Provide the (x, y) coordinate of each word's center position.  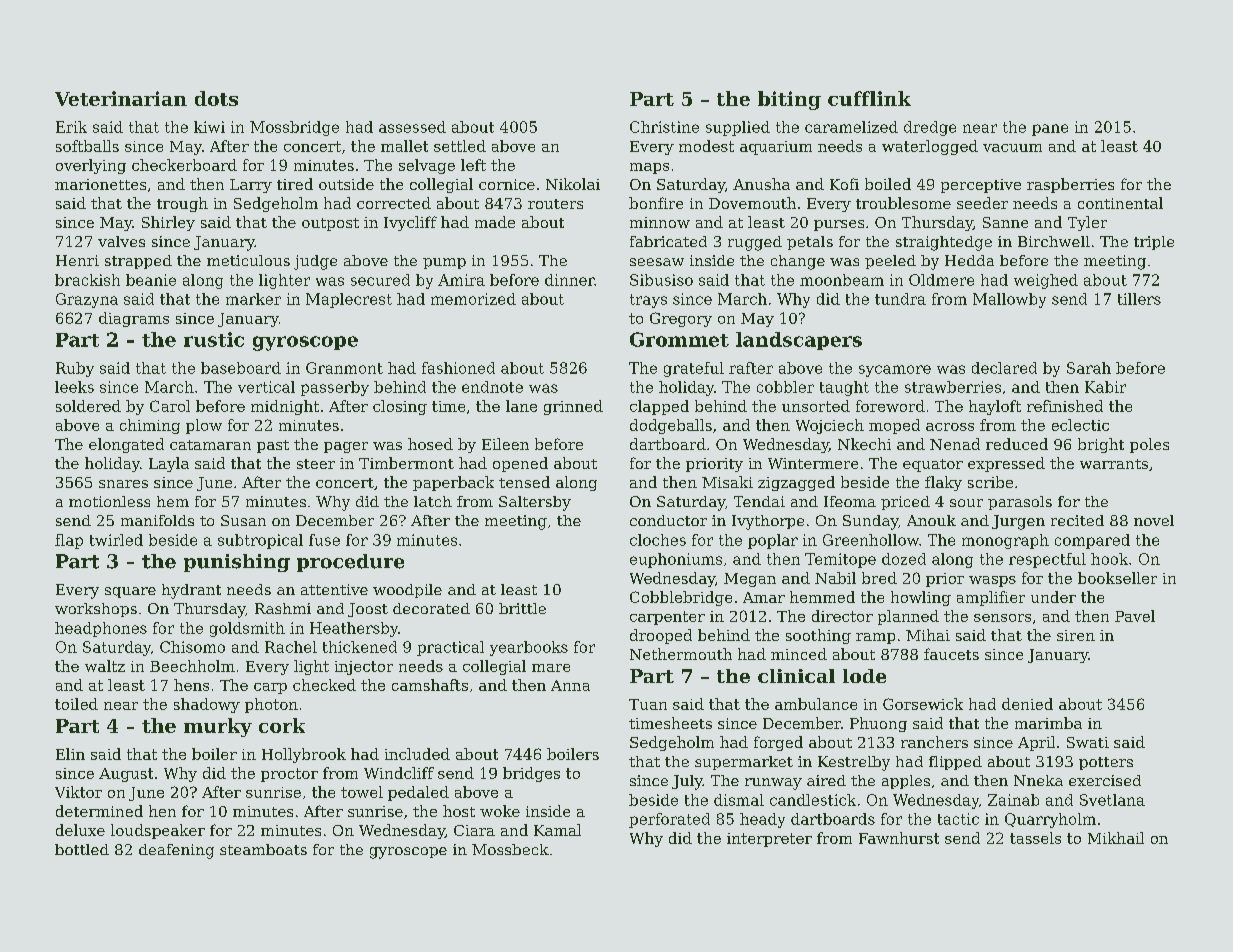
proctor (289, 775)
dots (216, 98)
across (950, 427)
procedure (350, 563)
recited (1077, 520)
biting (789, 100)
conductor (668, 520)
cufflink (869, 98)
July (687, 782)
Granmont (344, 368)
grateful (694, 369)
